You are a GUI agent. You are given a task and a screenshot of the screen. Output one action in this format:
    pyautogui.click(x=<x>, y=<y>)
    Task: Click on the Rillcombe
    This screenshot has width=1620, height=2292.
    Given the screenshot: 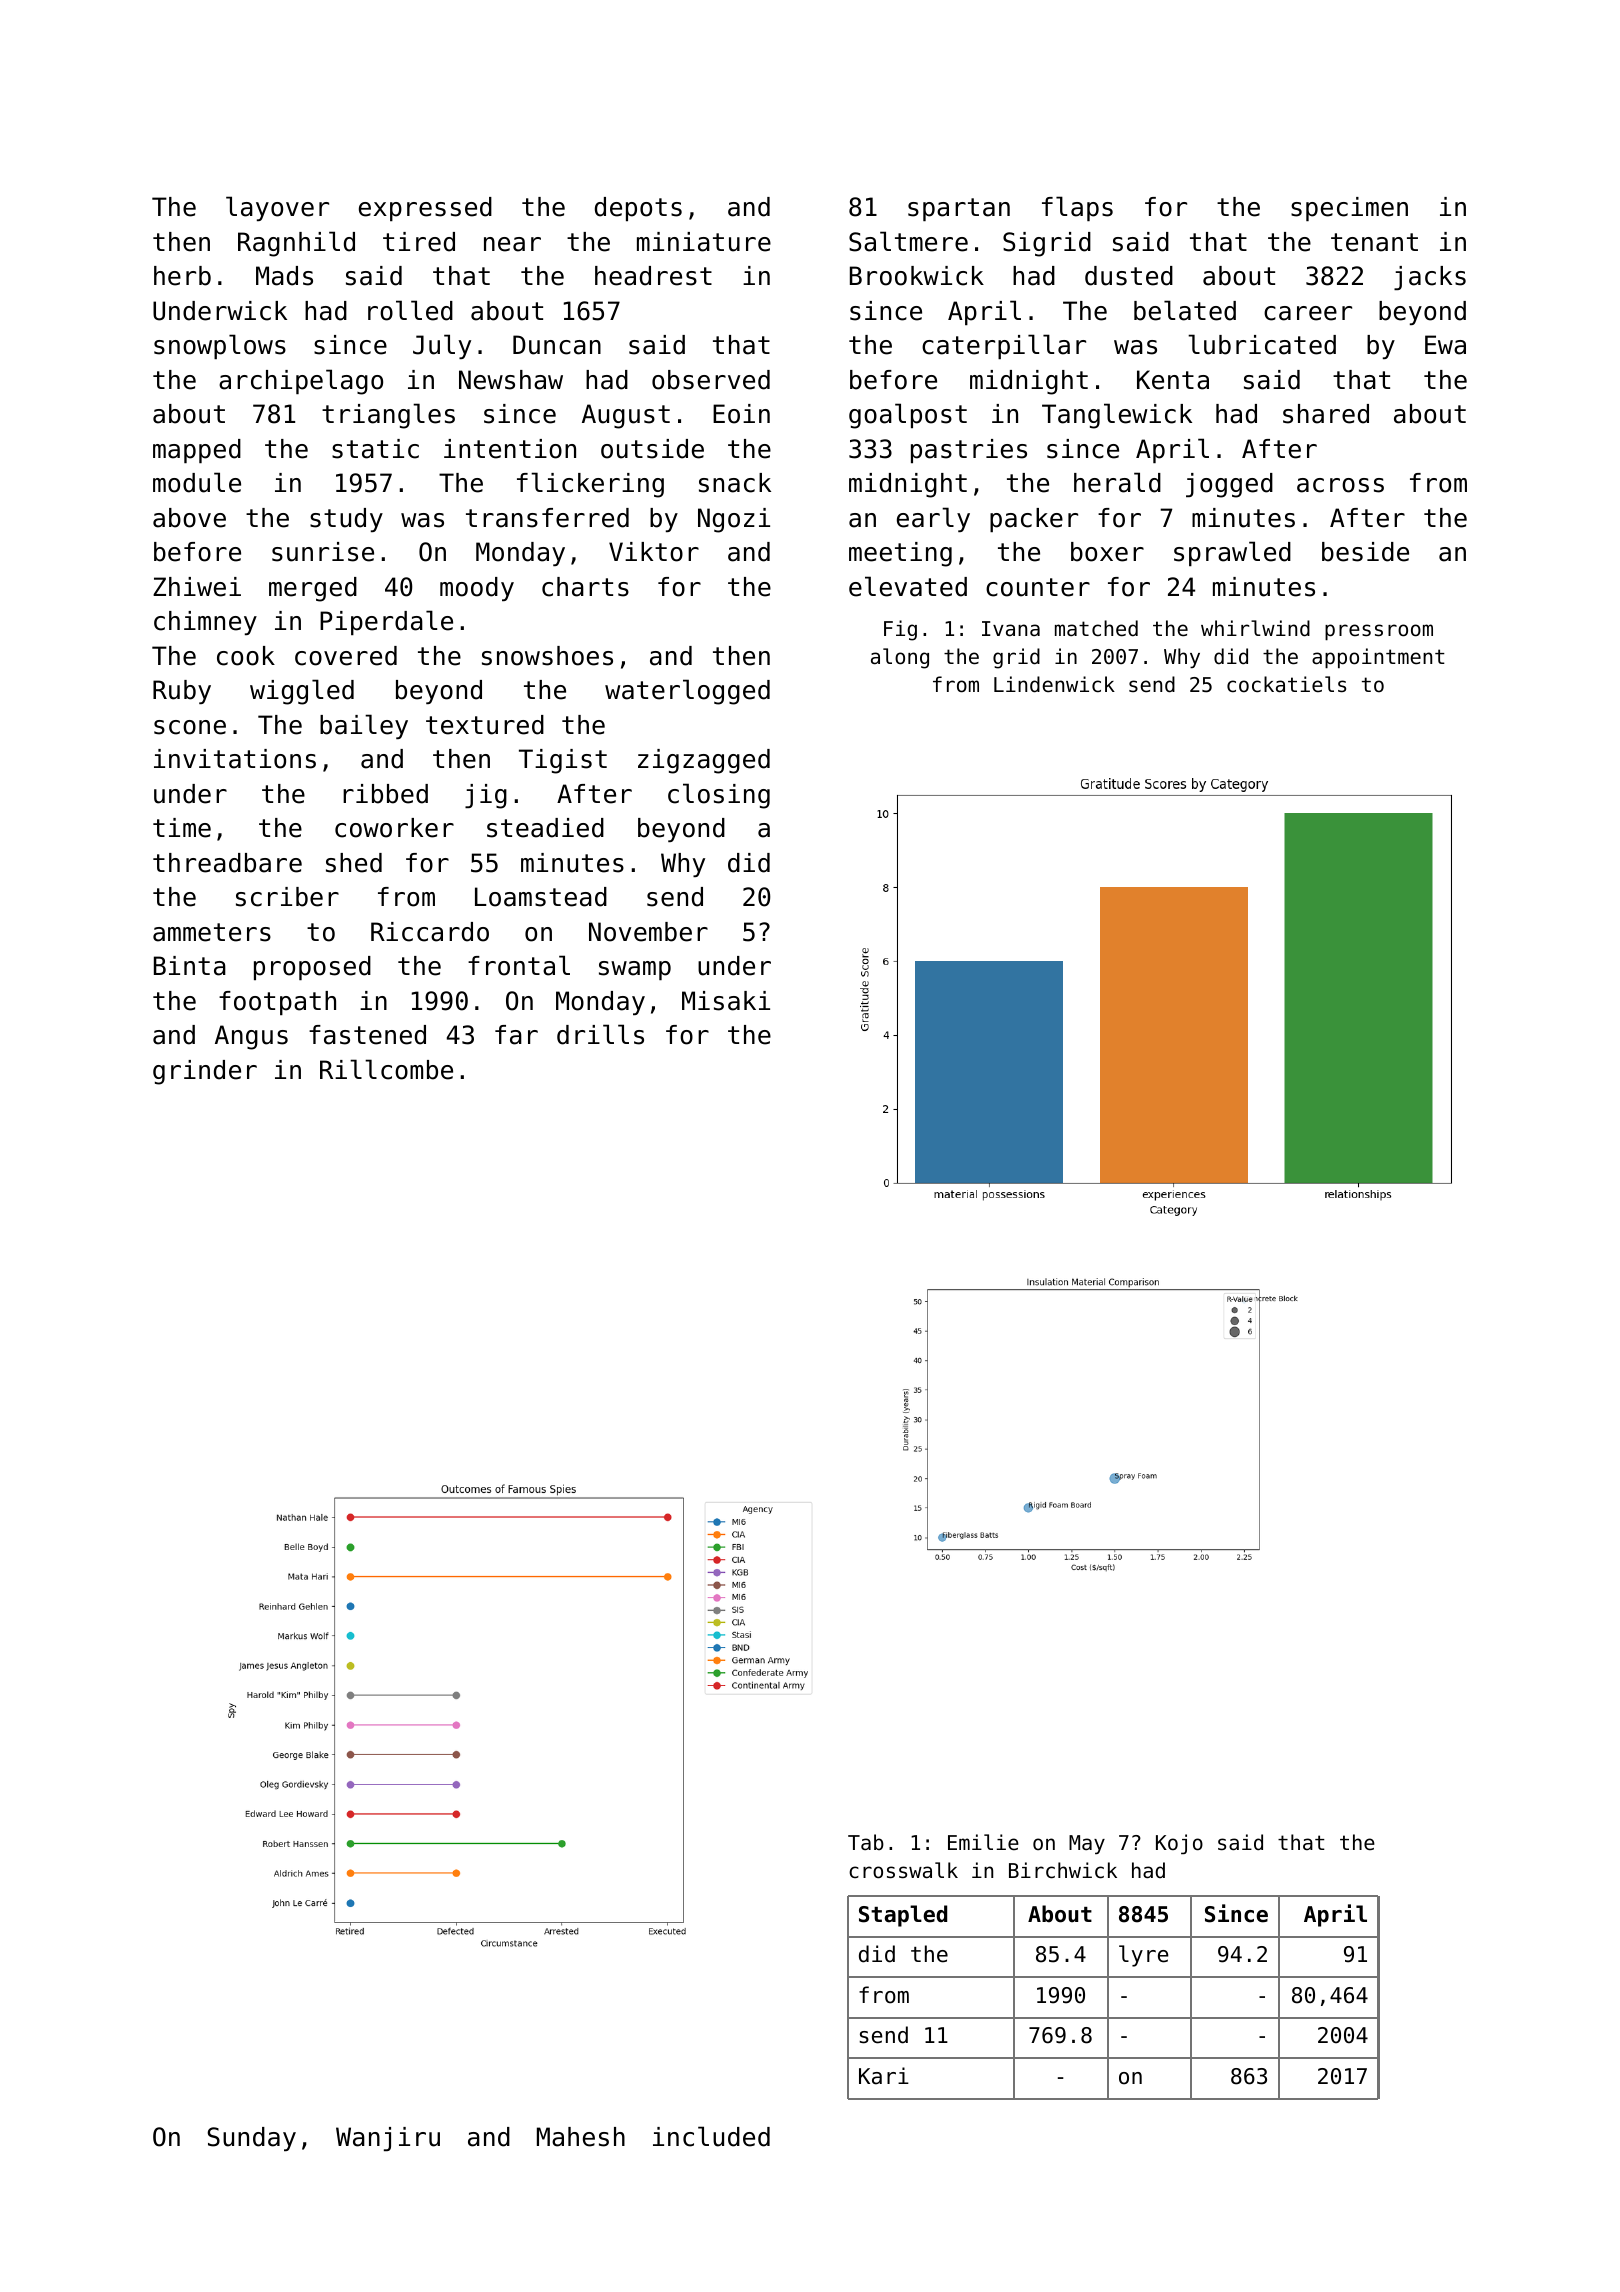 What is the action you would take?
    pyautogui.click(x=386, y=1069)
